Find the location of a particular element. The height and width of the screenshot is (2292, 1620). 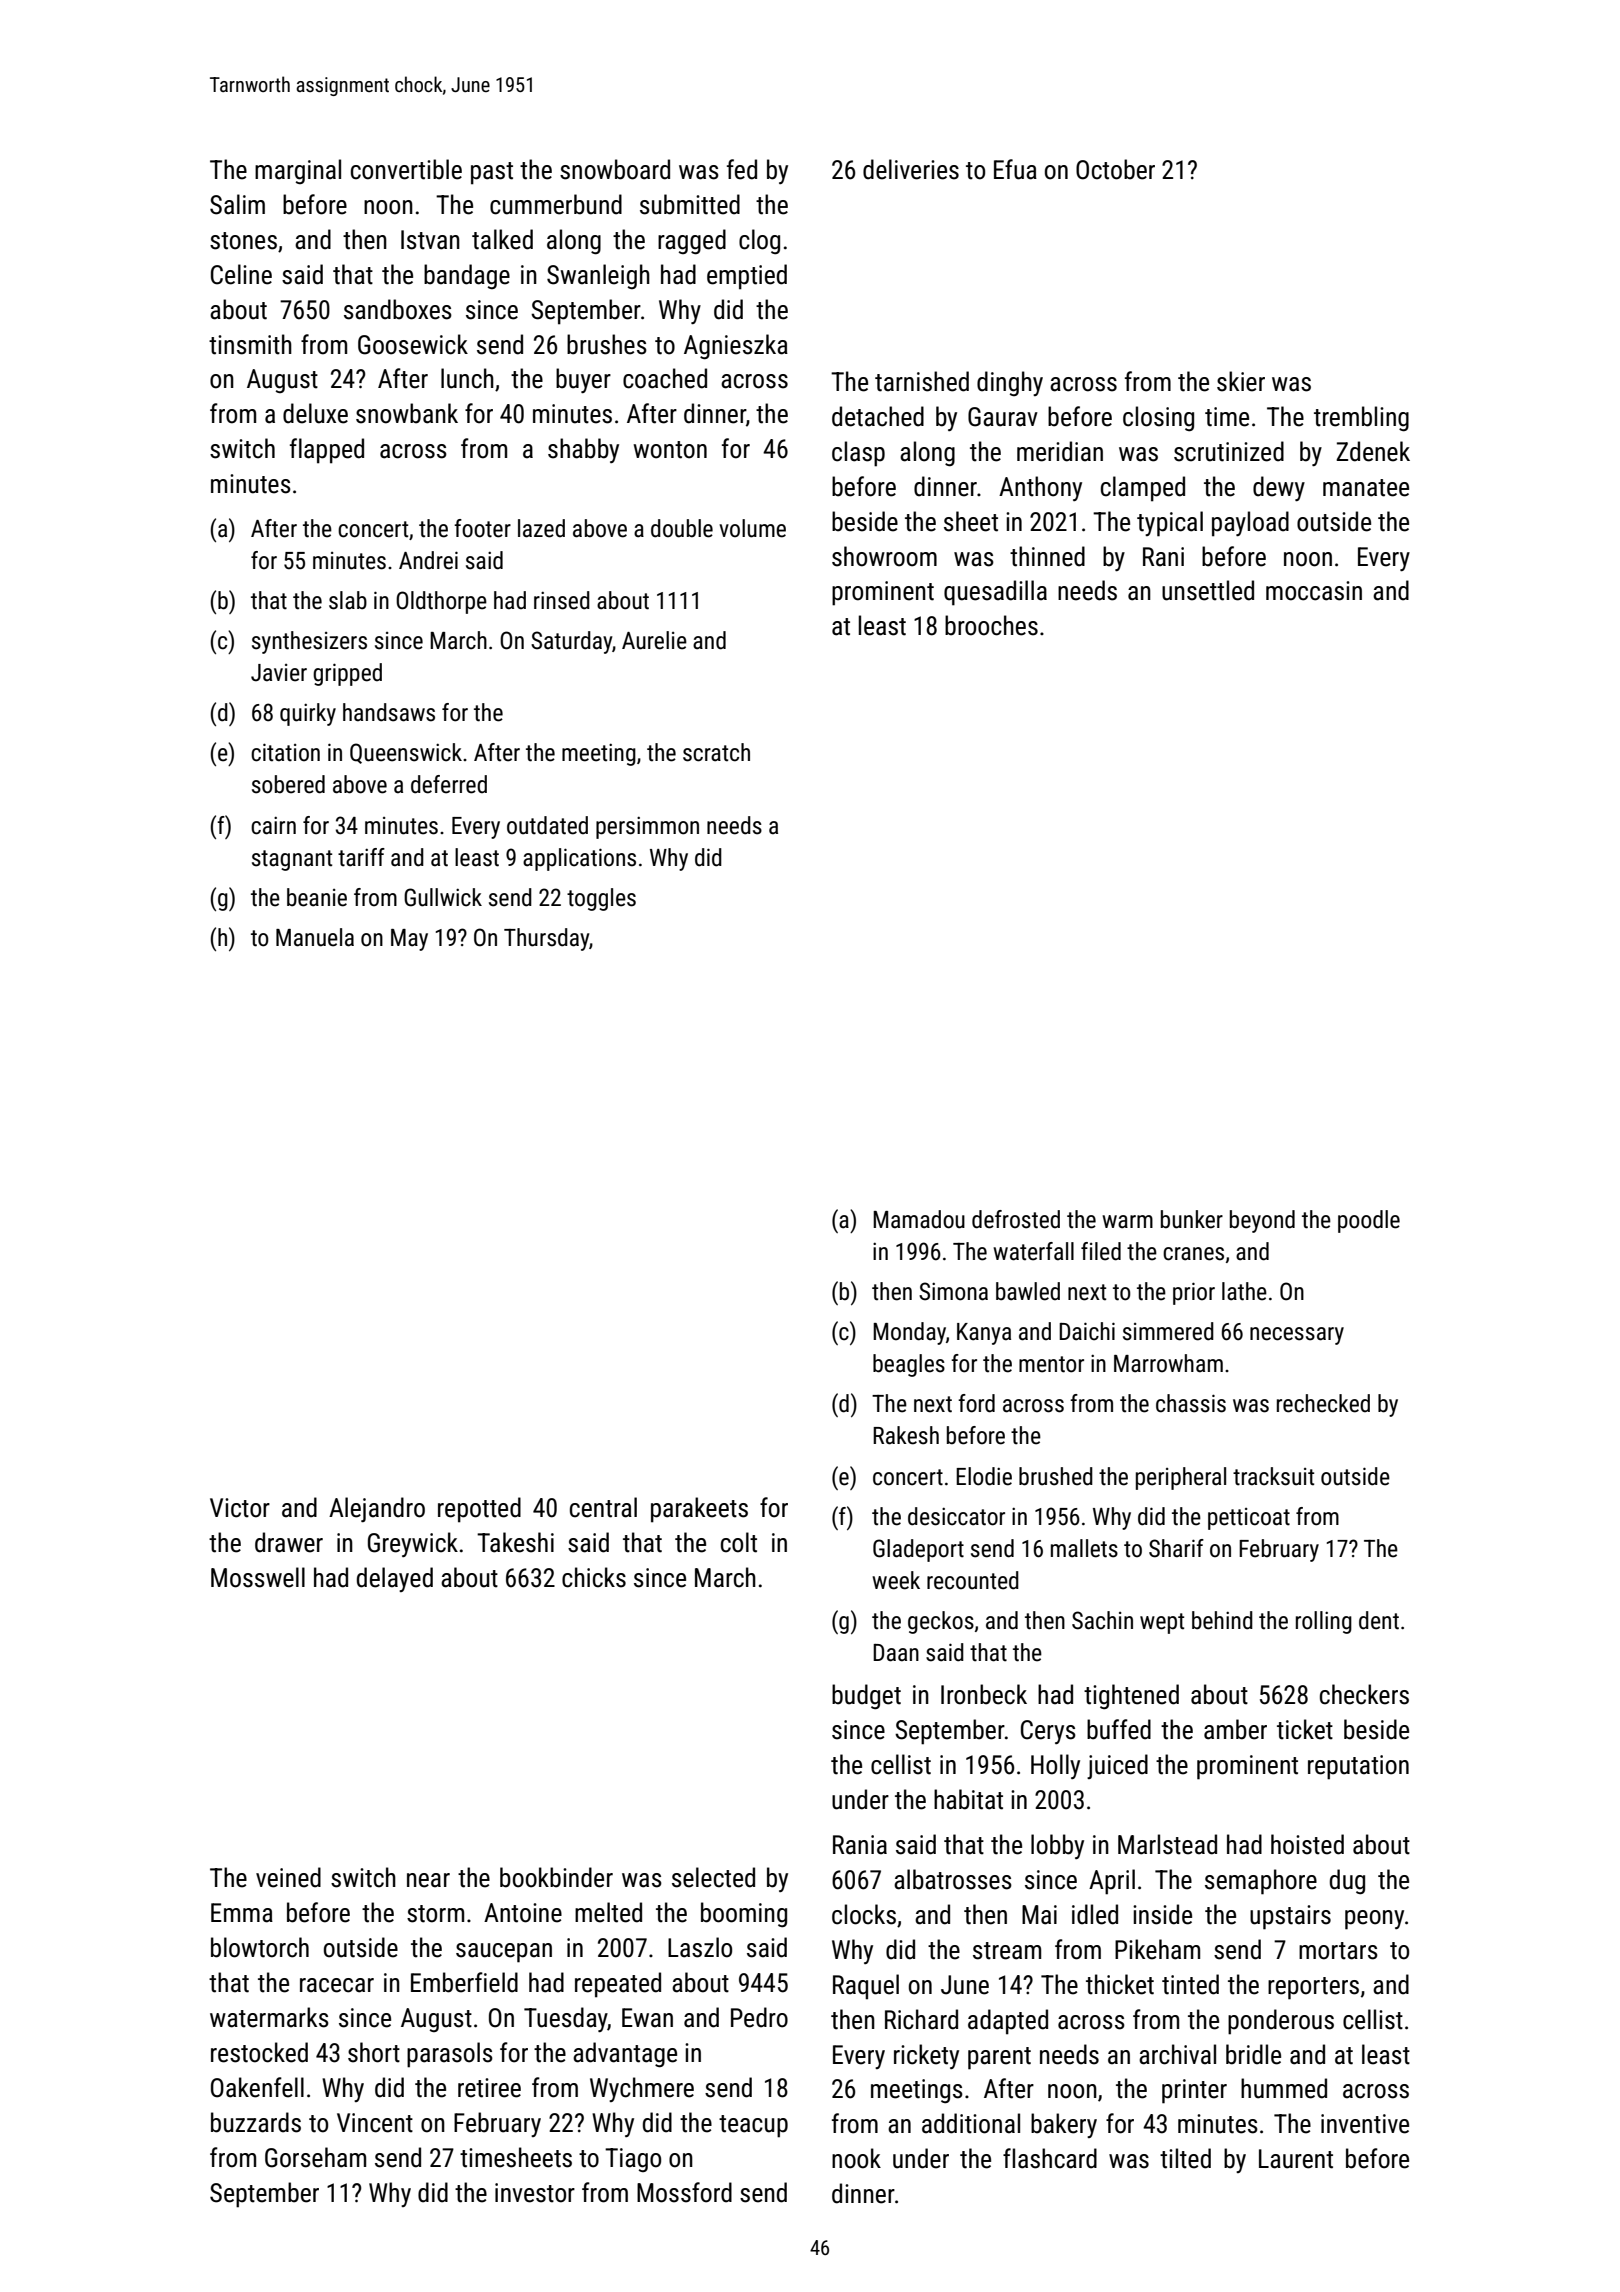

Aurelie is located at coordinates (654, 640).
